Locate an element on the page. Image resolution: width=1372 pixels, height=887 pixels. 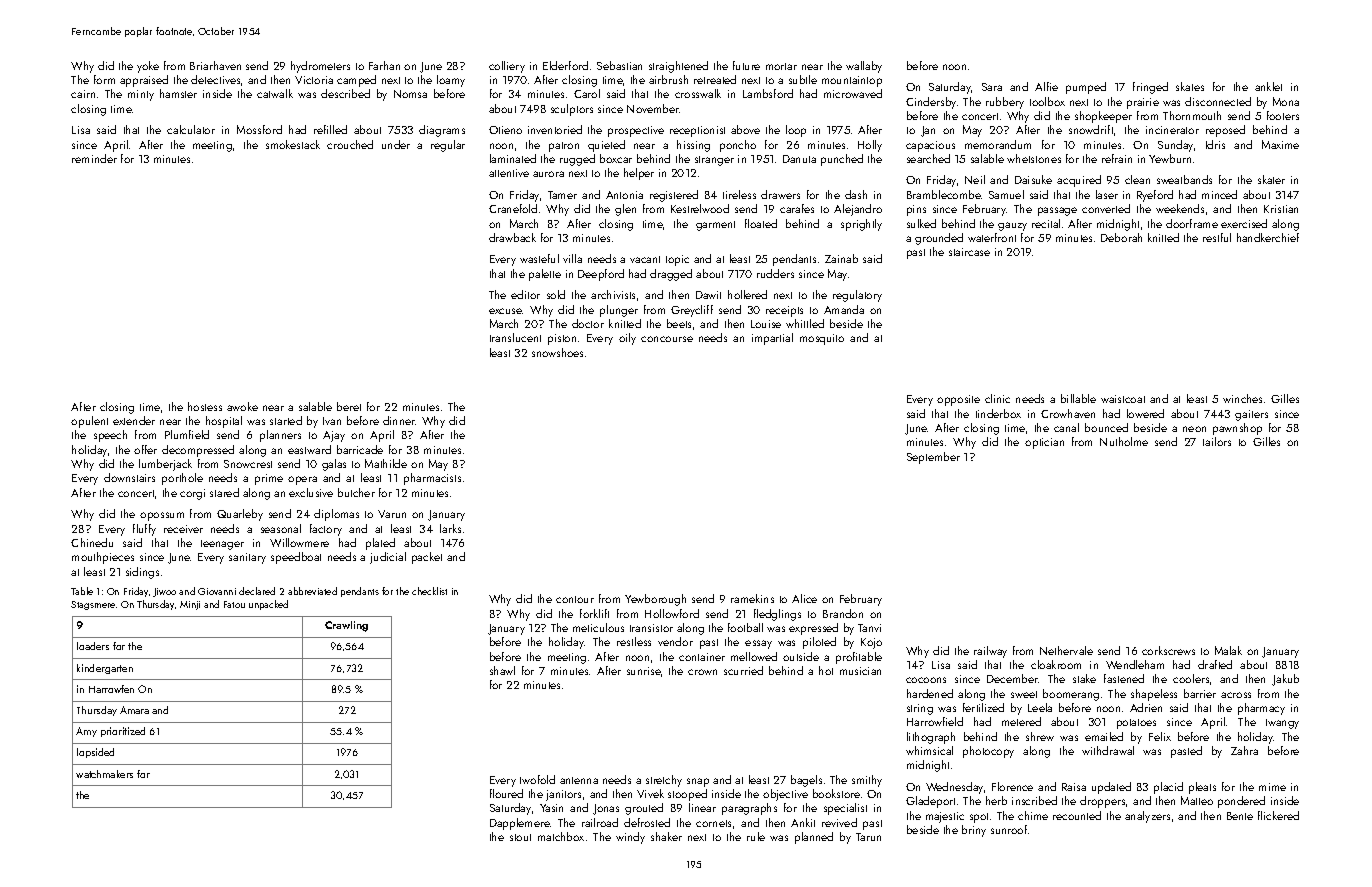
doctor is located at coordinates (588, 323).
